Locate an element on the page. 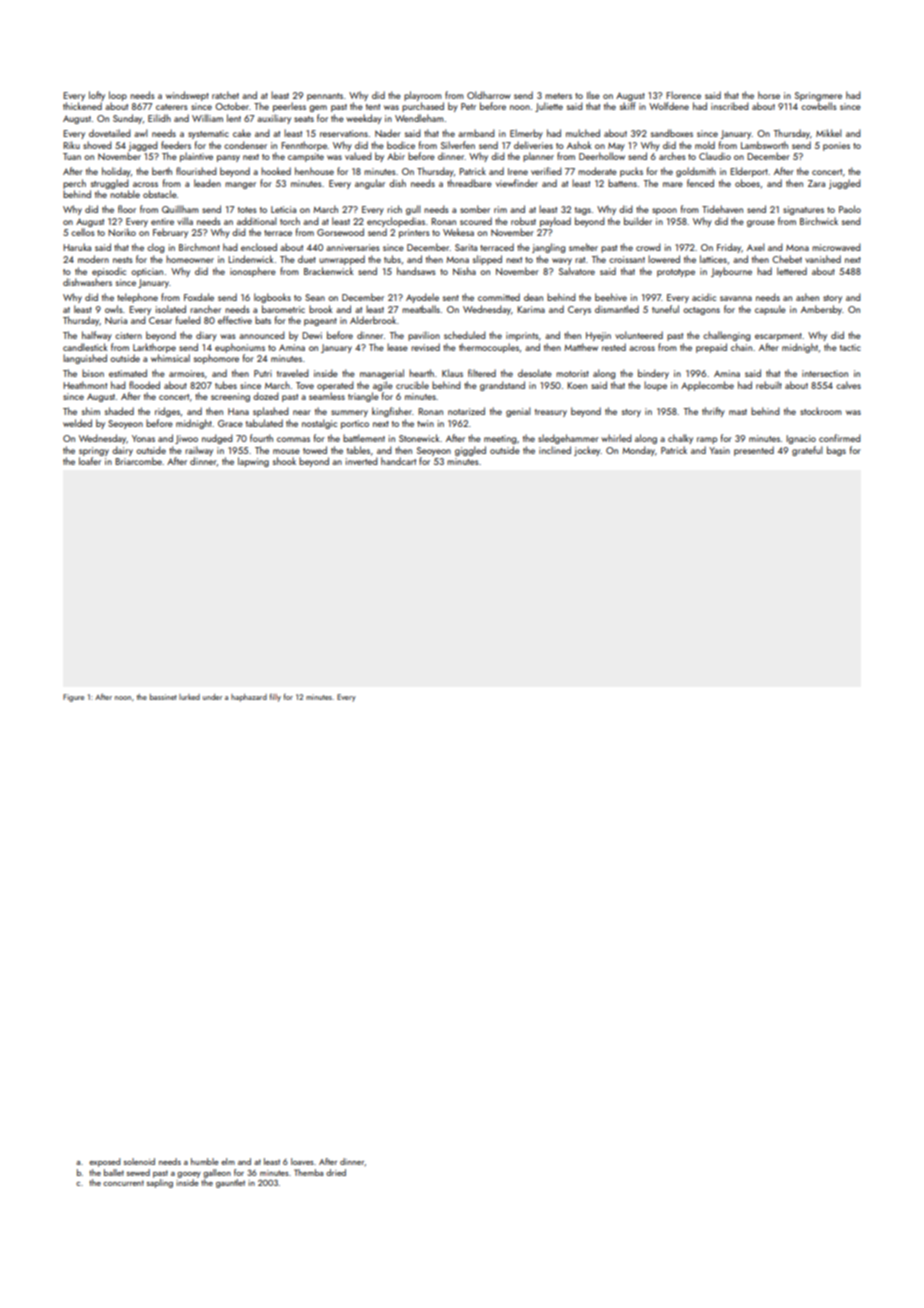 This document has height=1308, width=924. dried is located at coordinates (336, 1172).
